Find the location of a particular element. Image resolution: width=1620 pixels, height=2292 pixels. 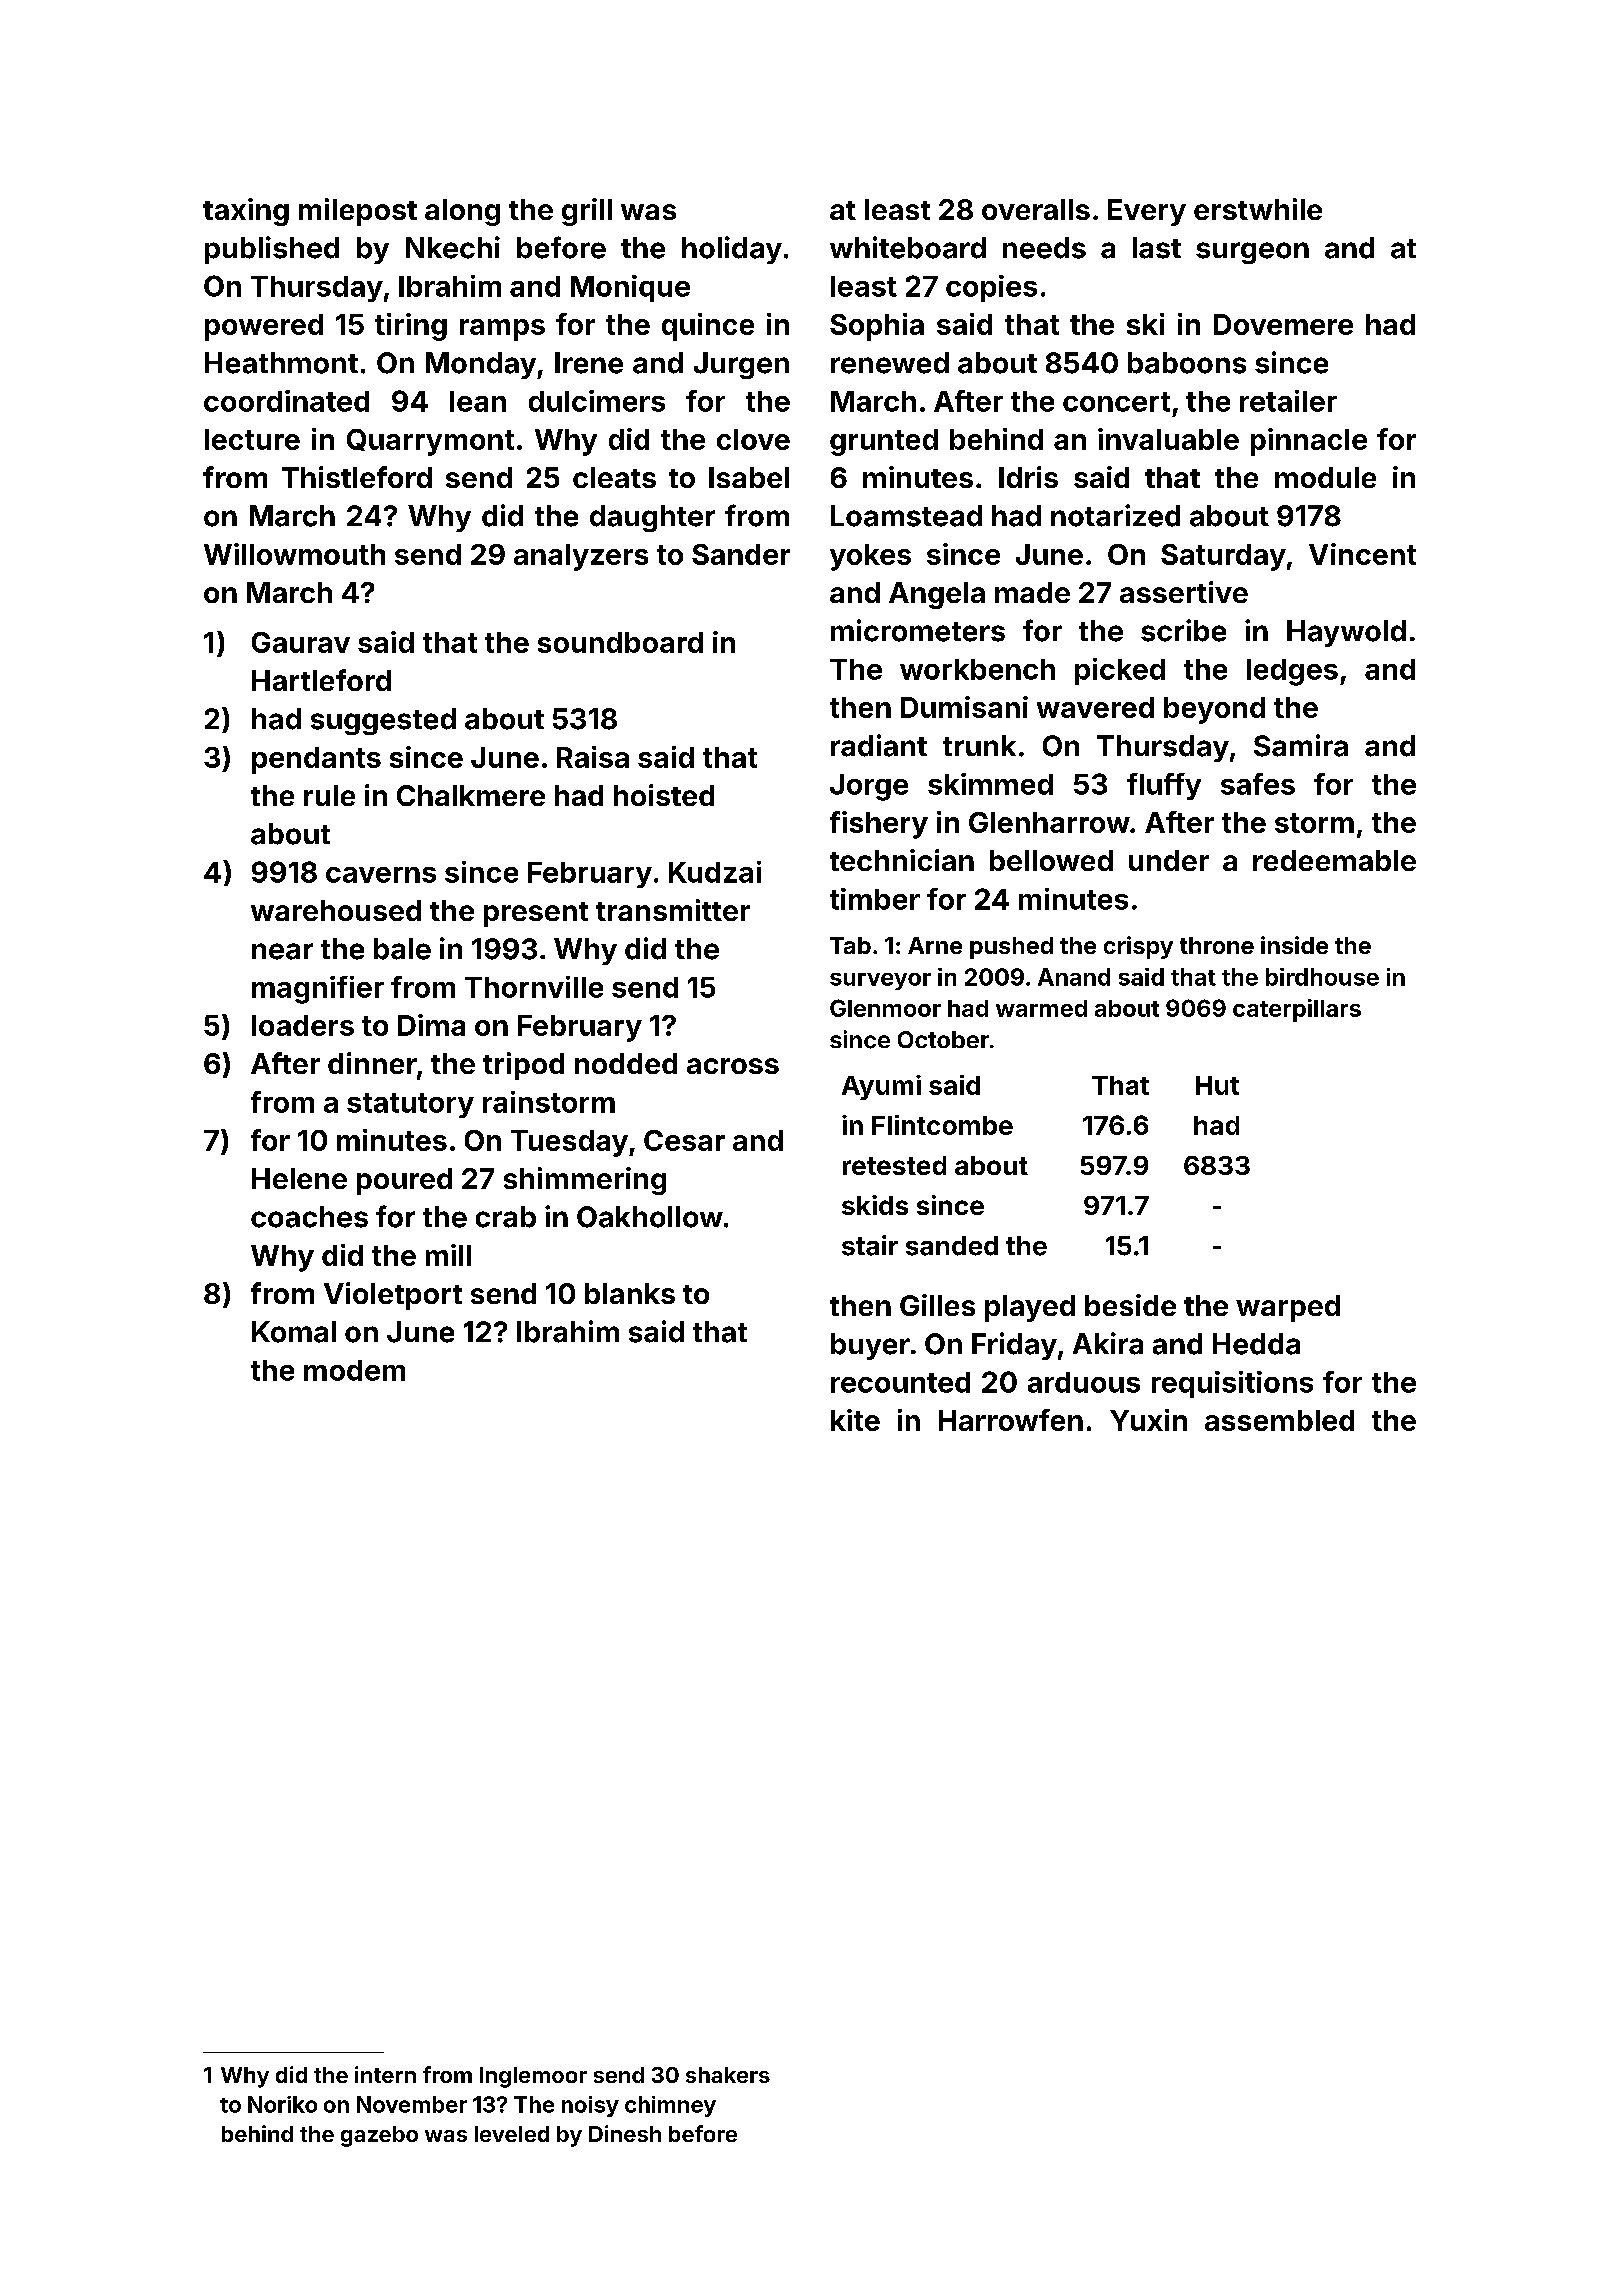

erstwhile is located at coordinates (1258, 209).
